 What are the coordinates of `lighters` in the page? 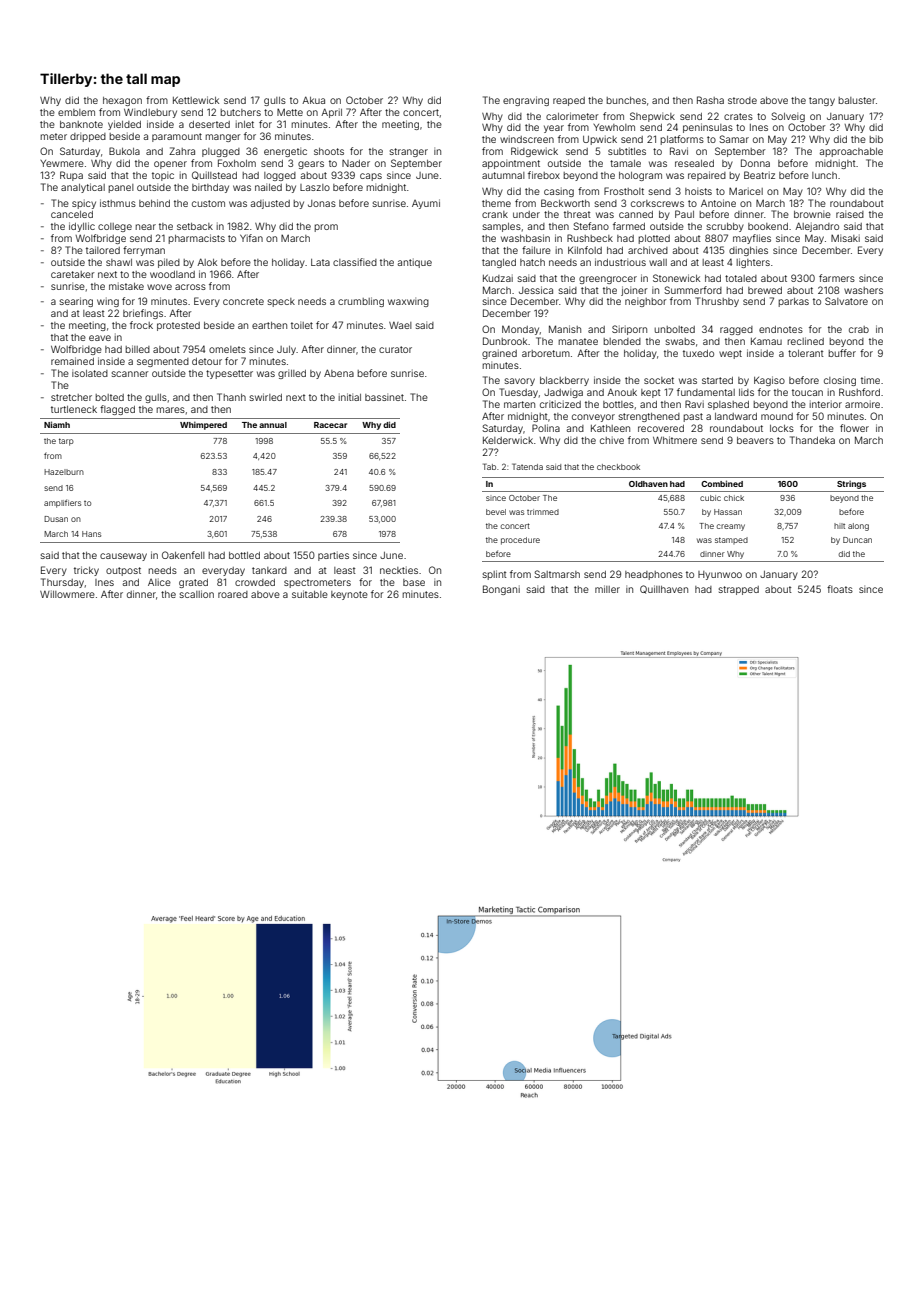 It's located at (753, 263).
